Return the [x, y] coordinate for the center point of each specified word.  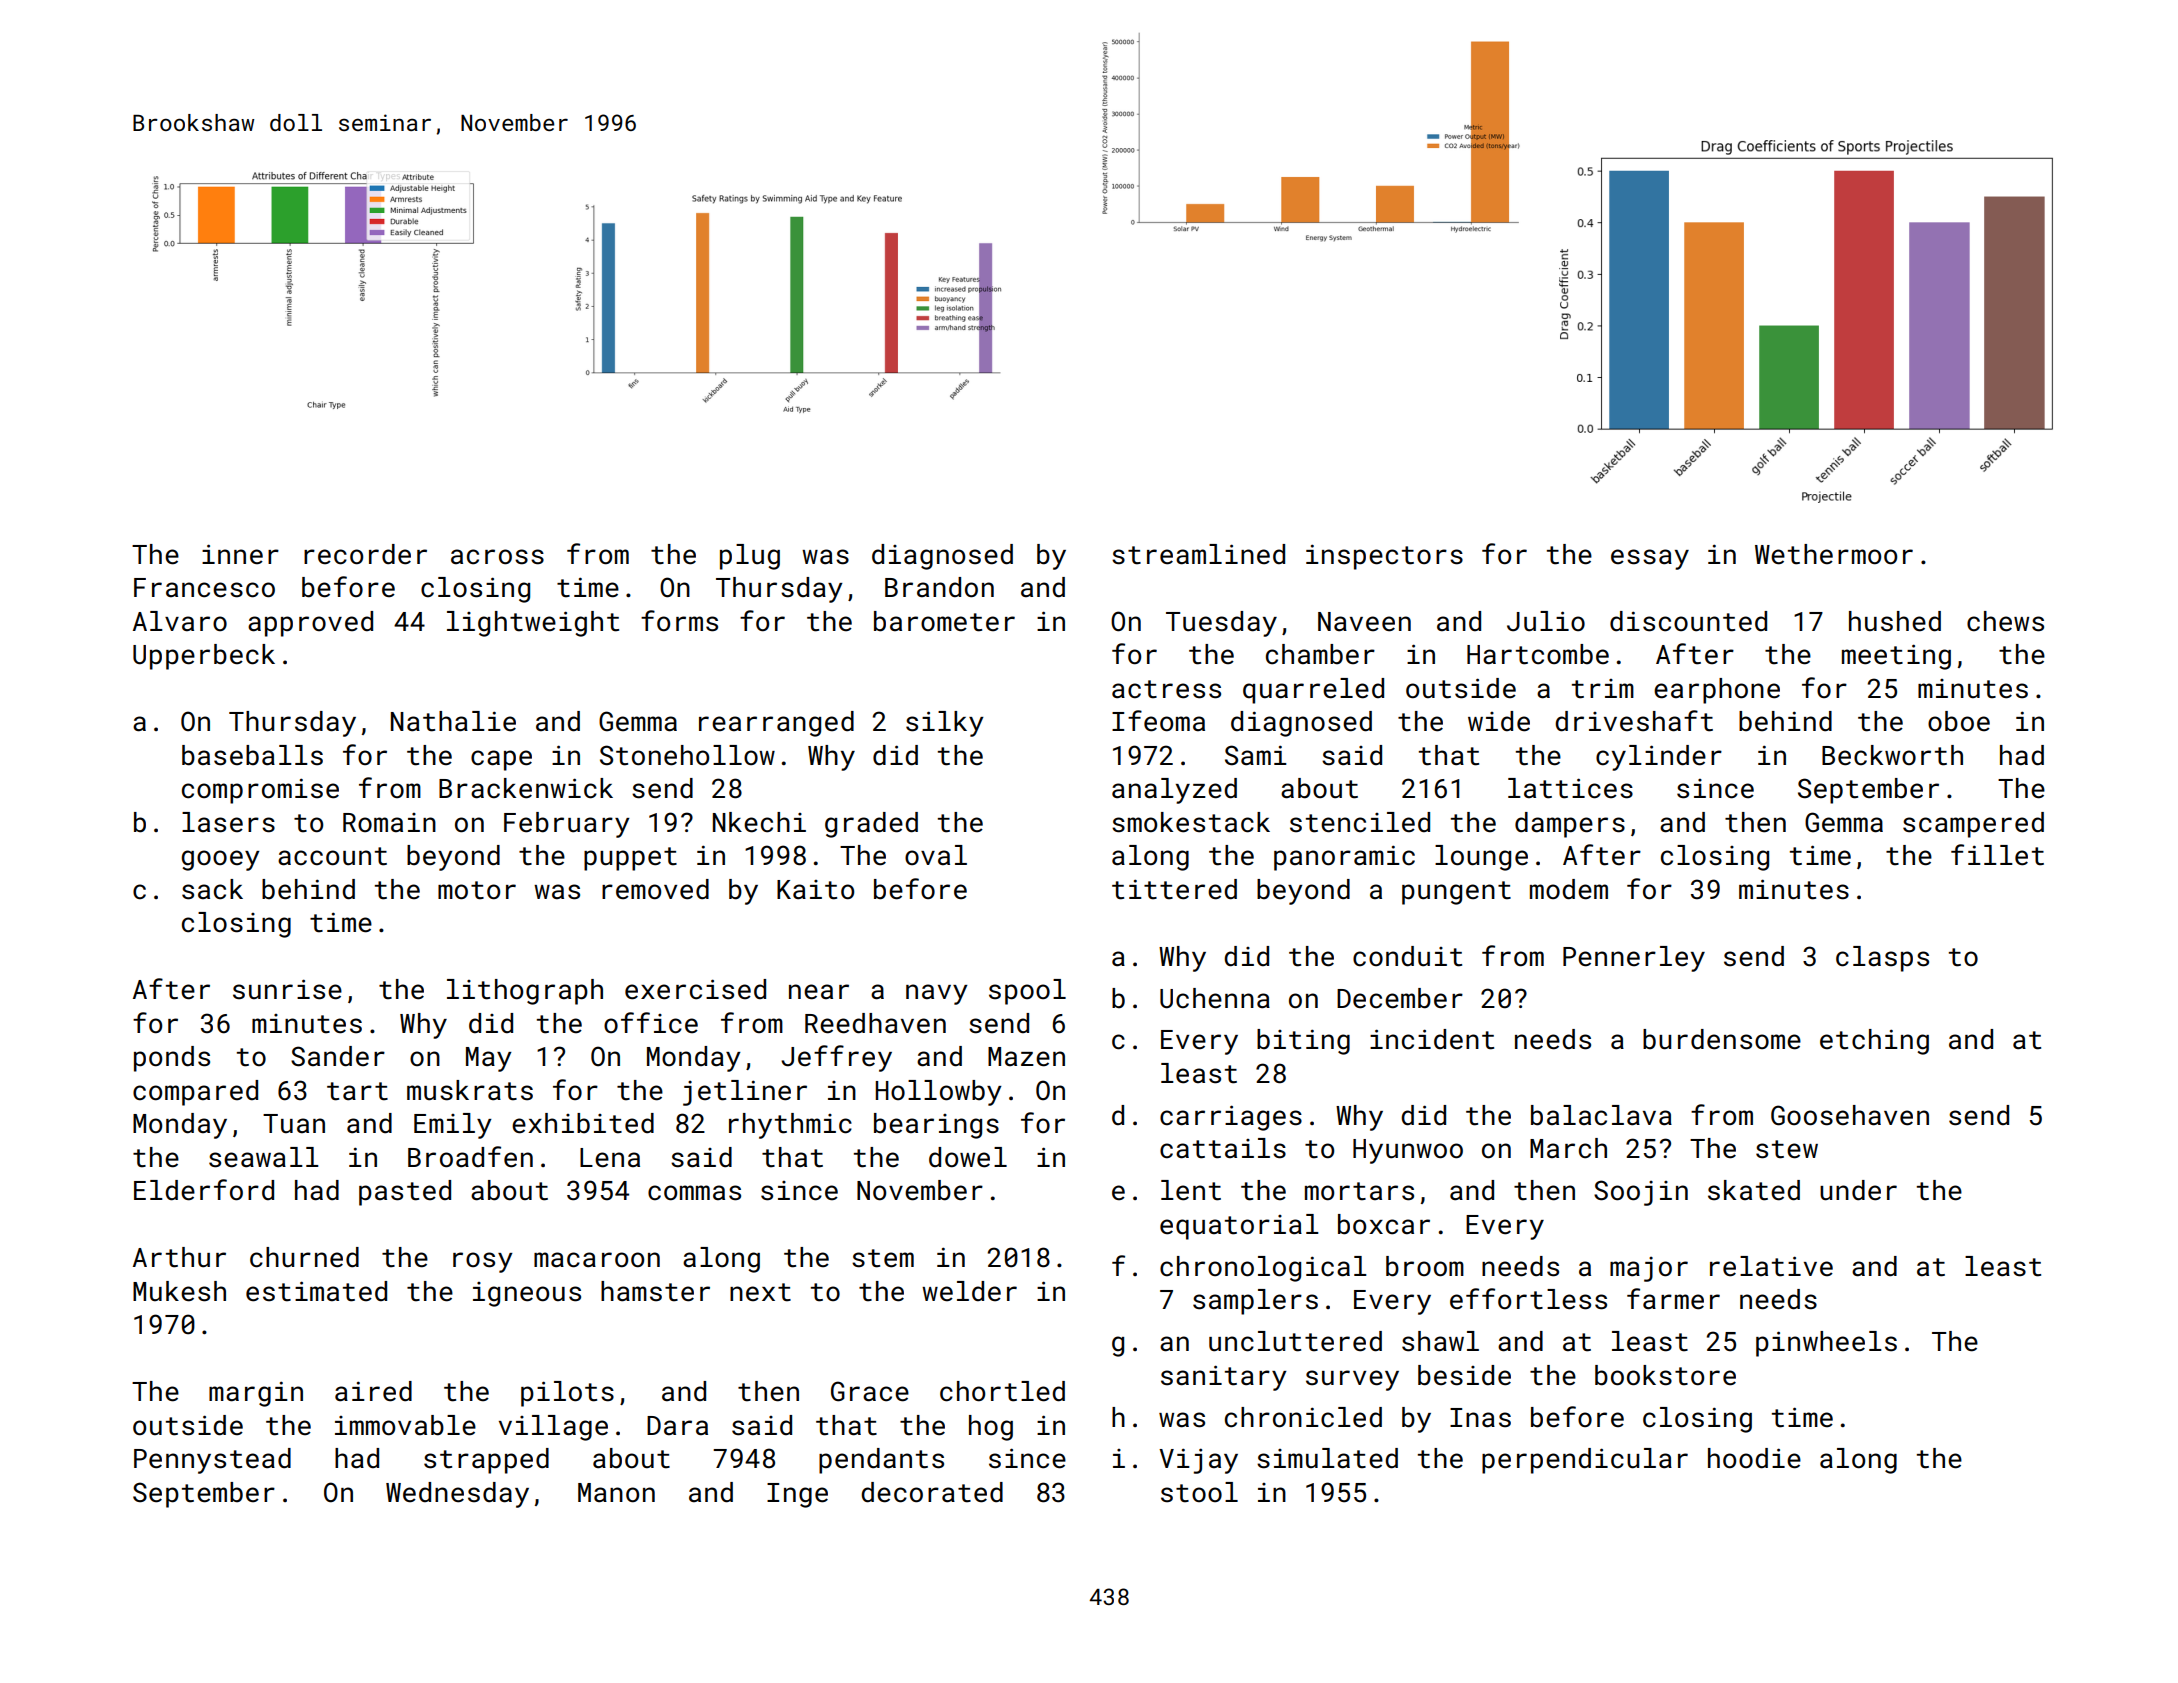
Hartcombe [1538, 654]
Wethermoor [1834, 554]
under [1858, 1190]
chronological [1263, 1269]
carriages [1231, 1118]
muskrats [470, 1090]
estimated [316, 1291]
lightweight [533, 624]
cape [501, 760]
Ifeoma [1158, 721]
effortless [1528, 1299]
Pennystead [212, 1461]
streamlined [1198, 554]
